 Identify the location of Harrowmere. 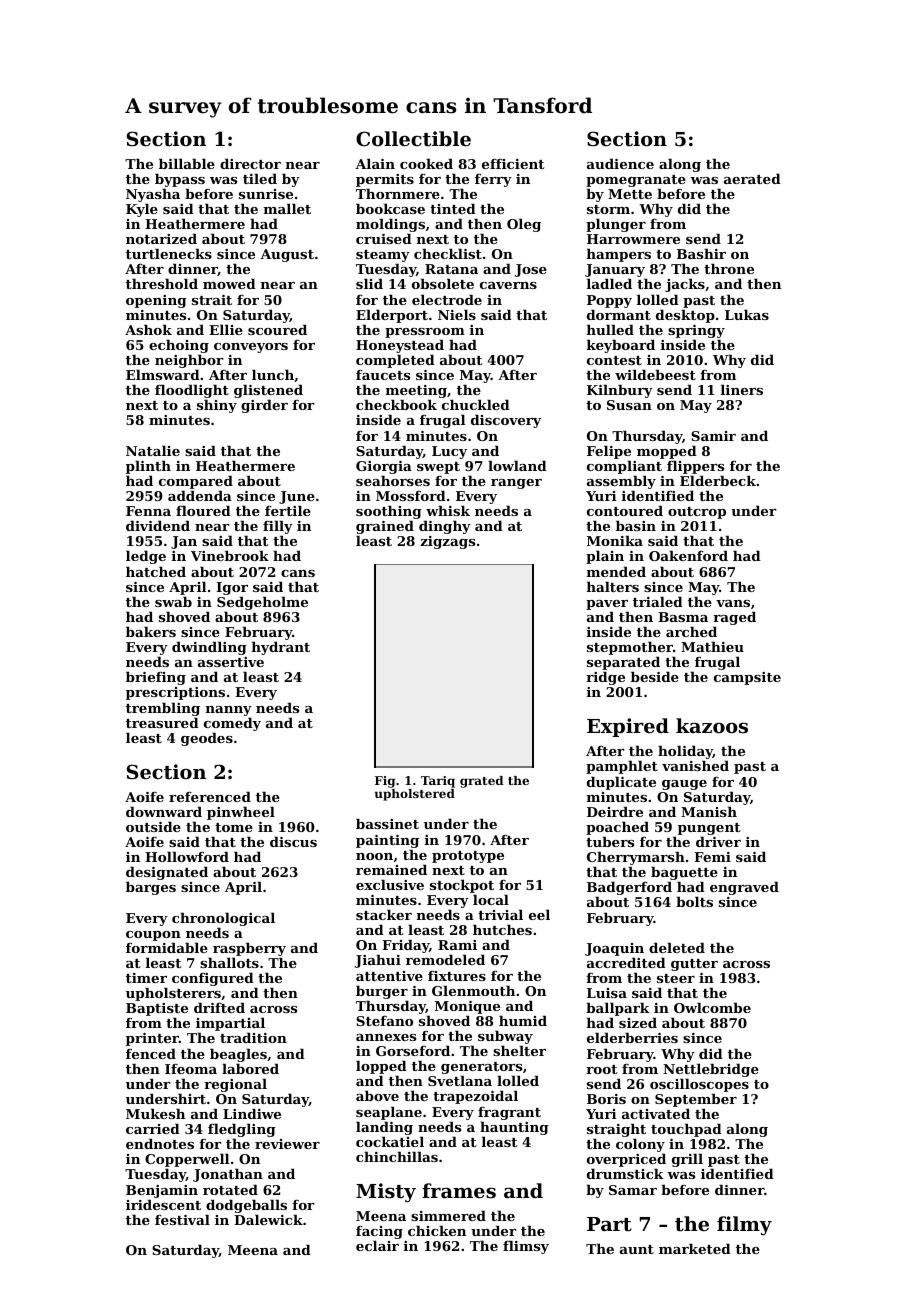
(633, 239).
